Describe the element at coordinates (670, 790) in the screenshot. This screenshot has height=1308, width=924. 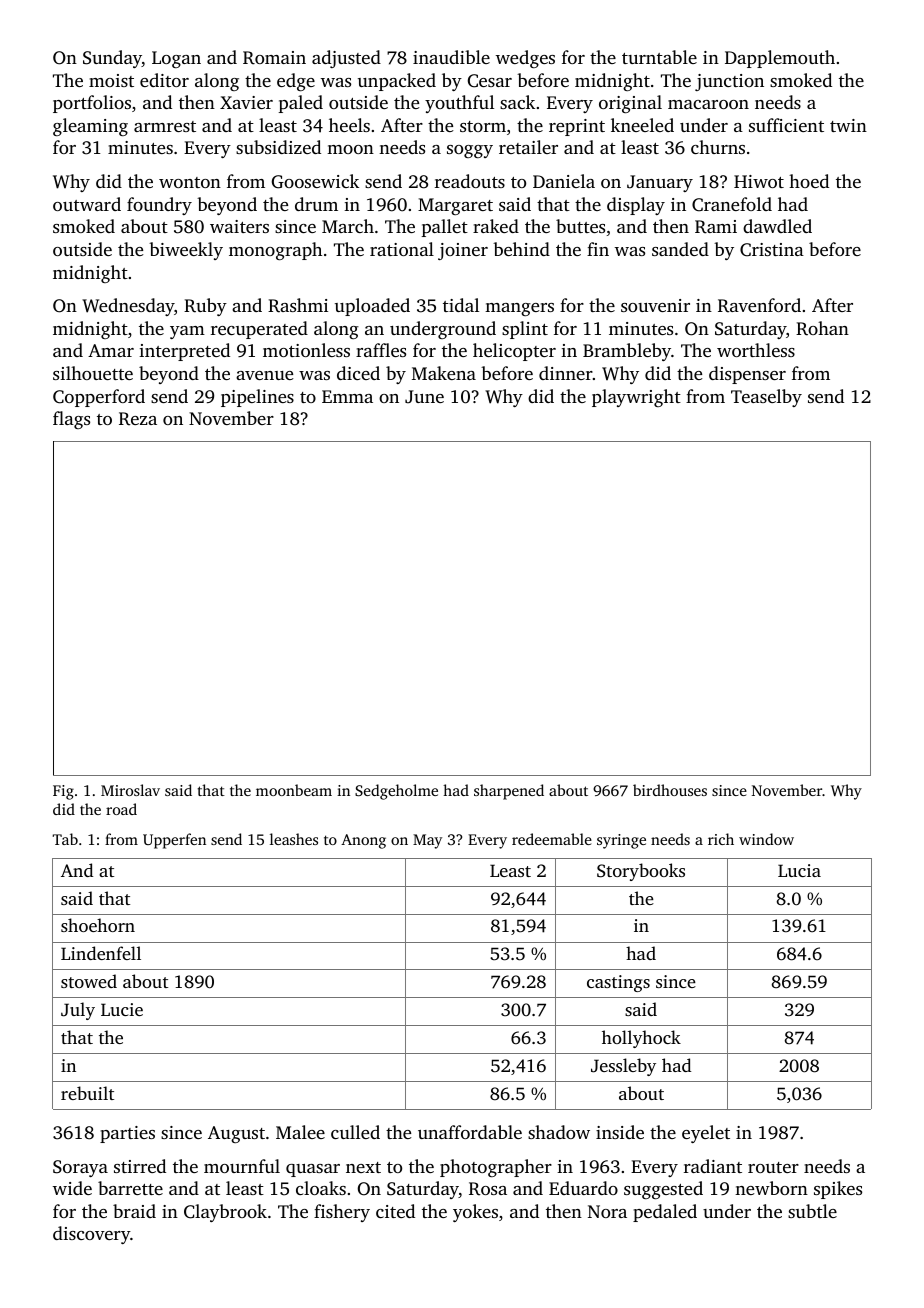
I see `birdhouses` at that location.
